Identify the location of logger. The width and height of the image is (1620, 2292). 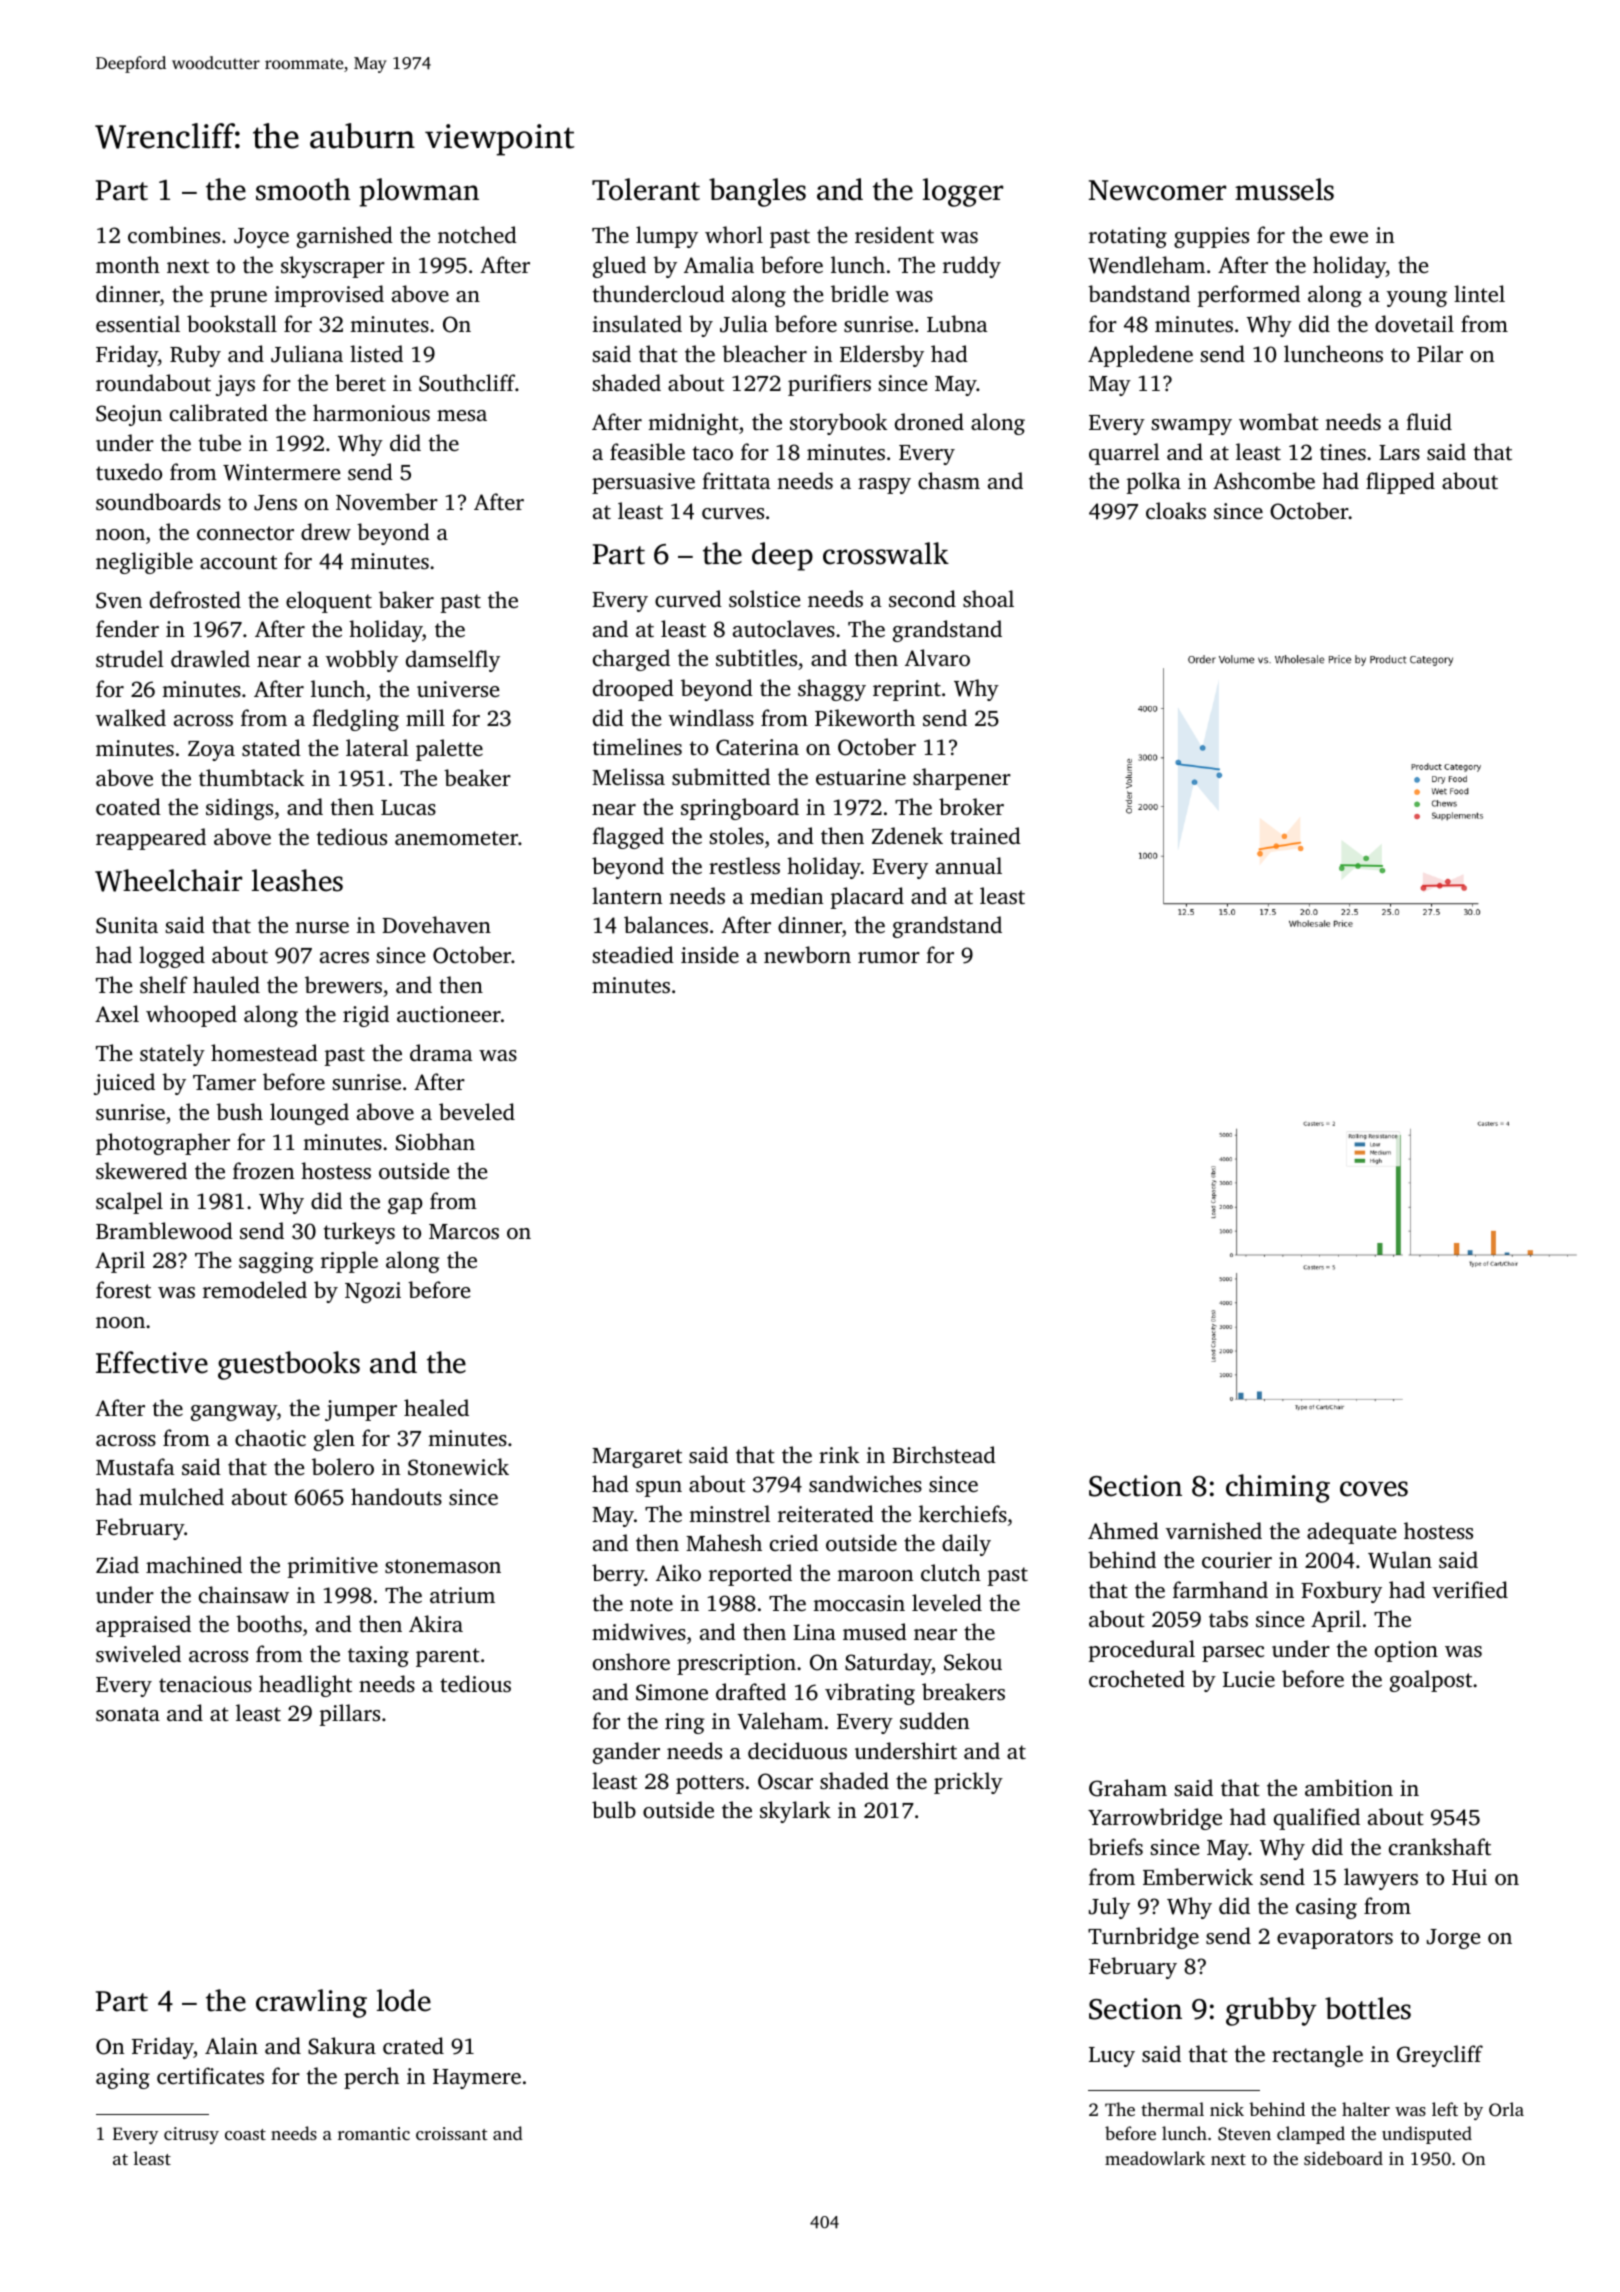
(963, 192).
